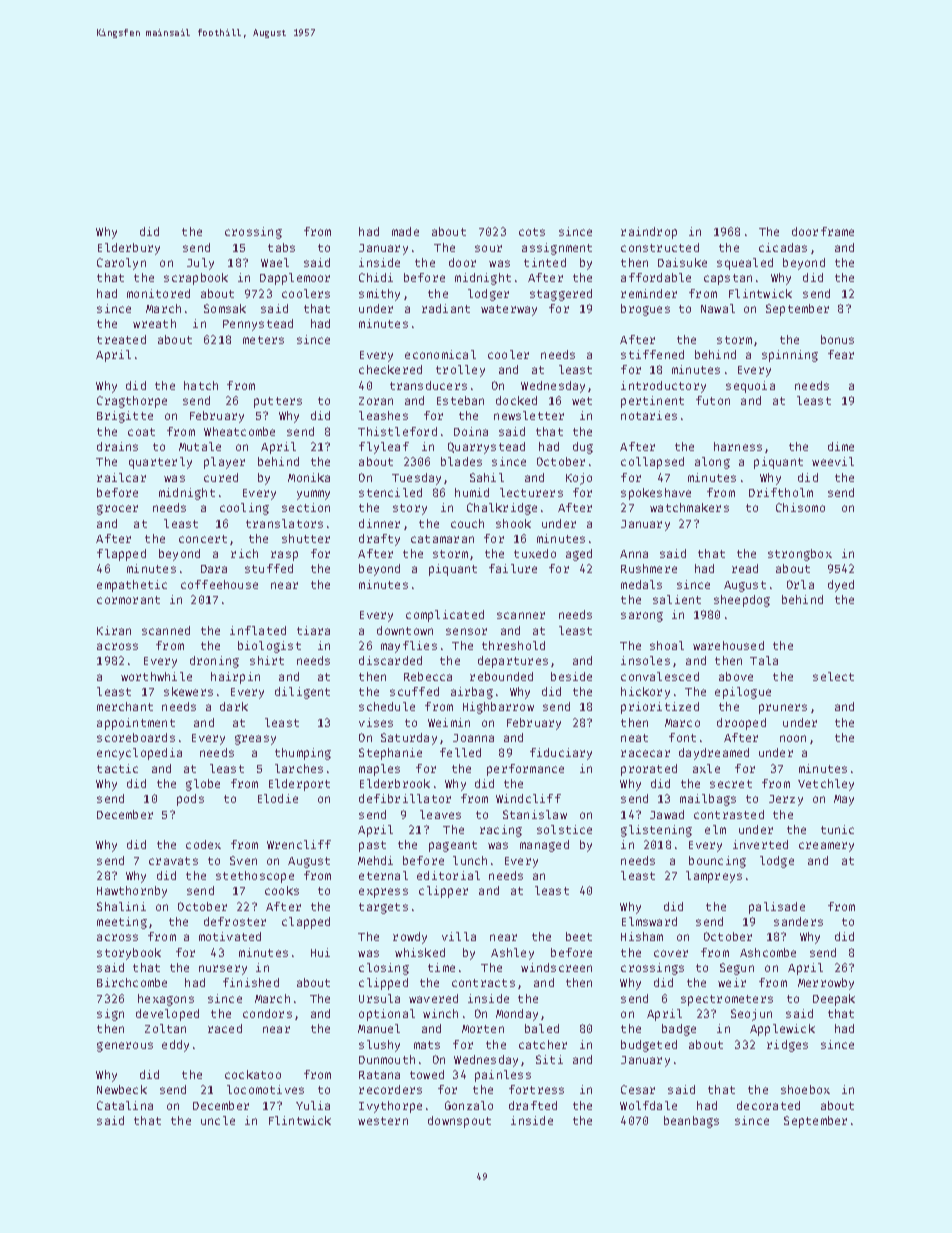 The width and height of the screenshot is (952, 1233). What do you see at coordinates (833, 461) in the screenshot?
I see `weevil` at bounding box center [833, 461].
